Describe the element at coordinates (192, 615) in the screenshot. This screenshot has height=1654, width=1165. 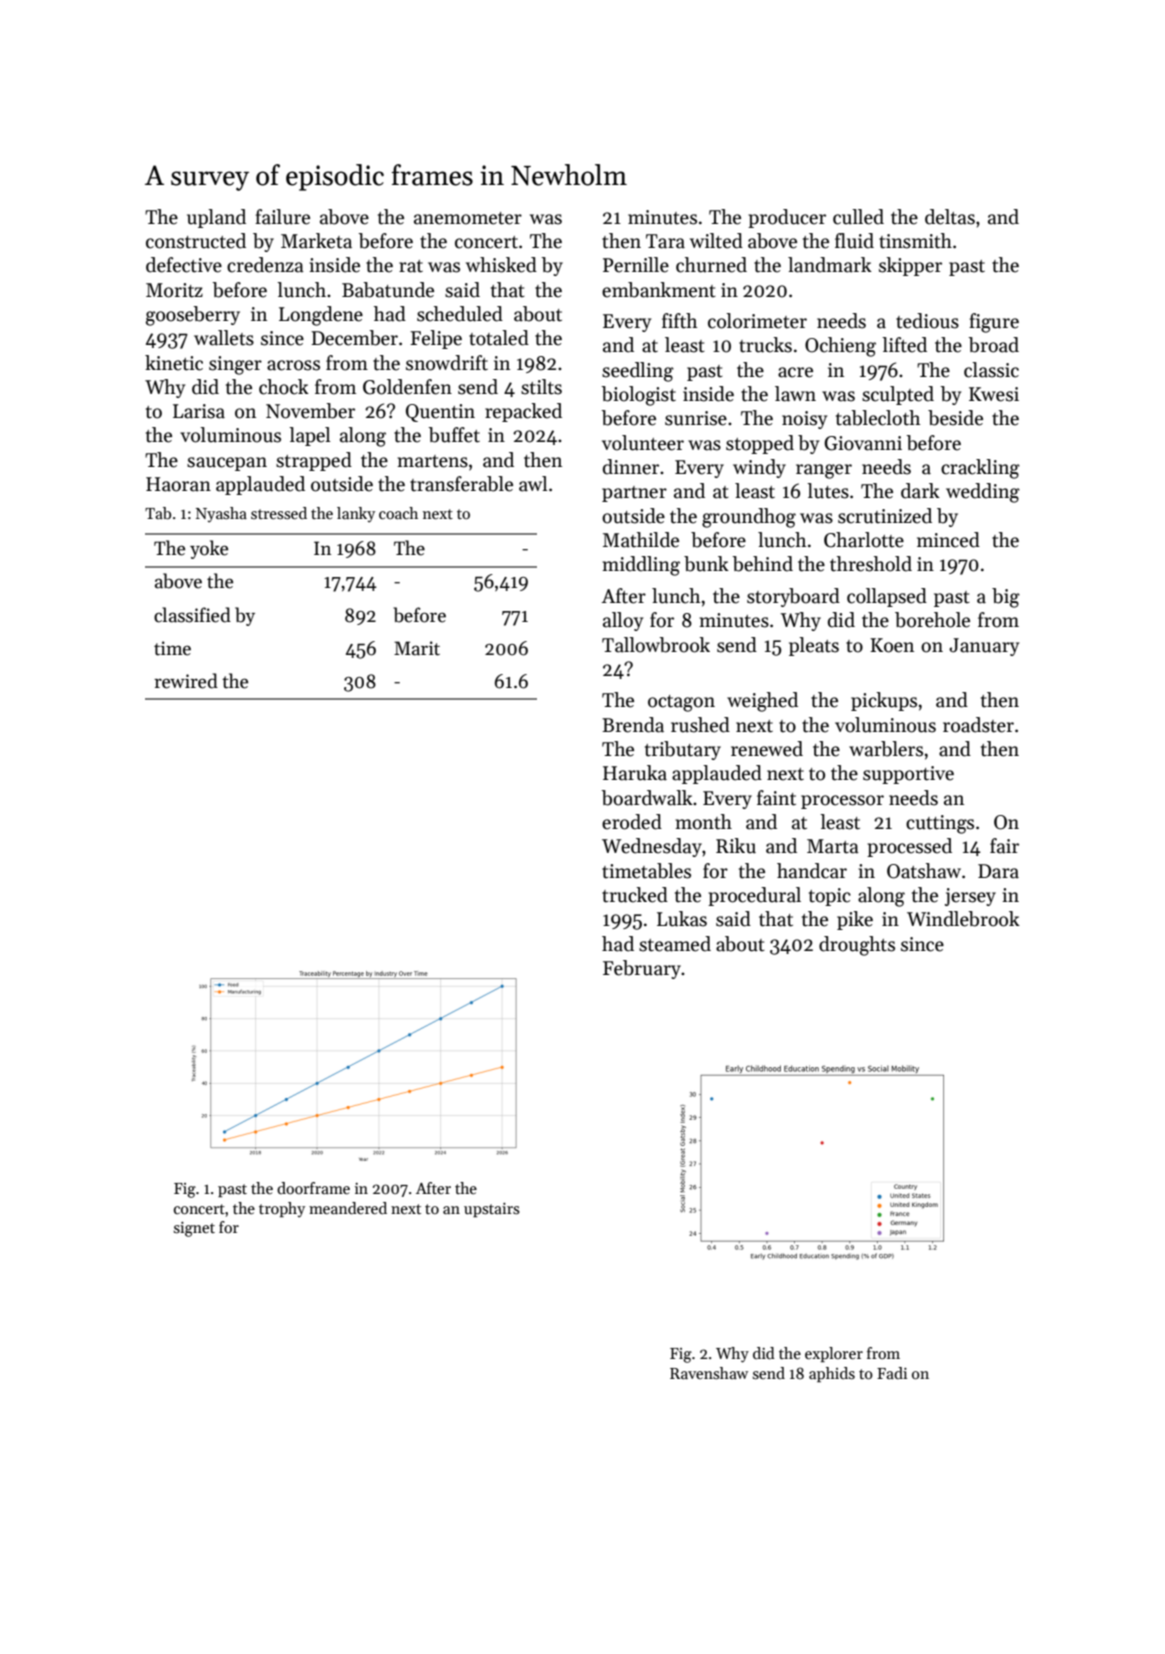
I see `classified` at that location.
